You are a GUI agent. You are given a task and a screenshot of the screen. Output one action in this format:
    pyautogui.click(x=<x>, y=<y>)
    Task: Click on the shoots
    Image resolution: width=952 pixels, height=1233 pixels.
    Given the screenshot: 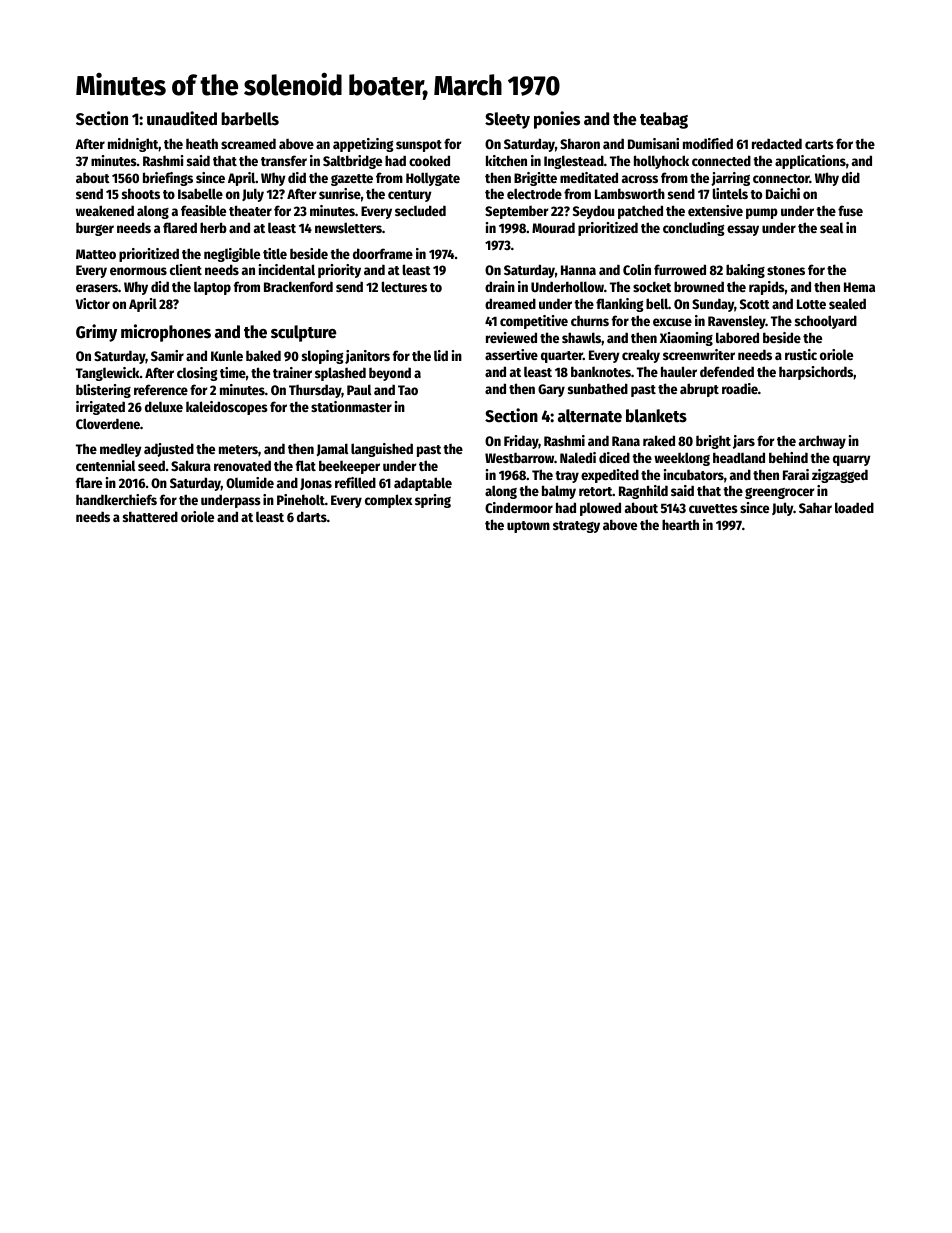 What is the action you would take?
    pyautogui.click(x=141, y=193)
